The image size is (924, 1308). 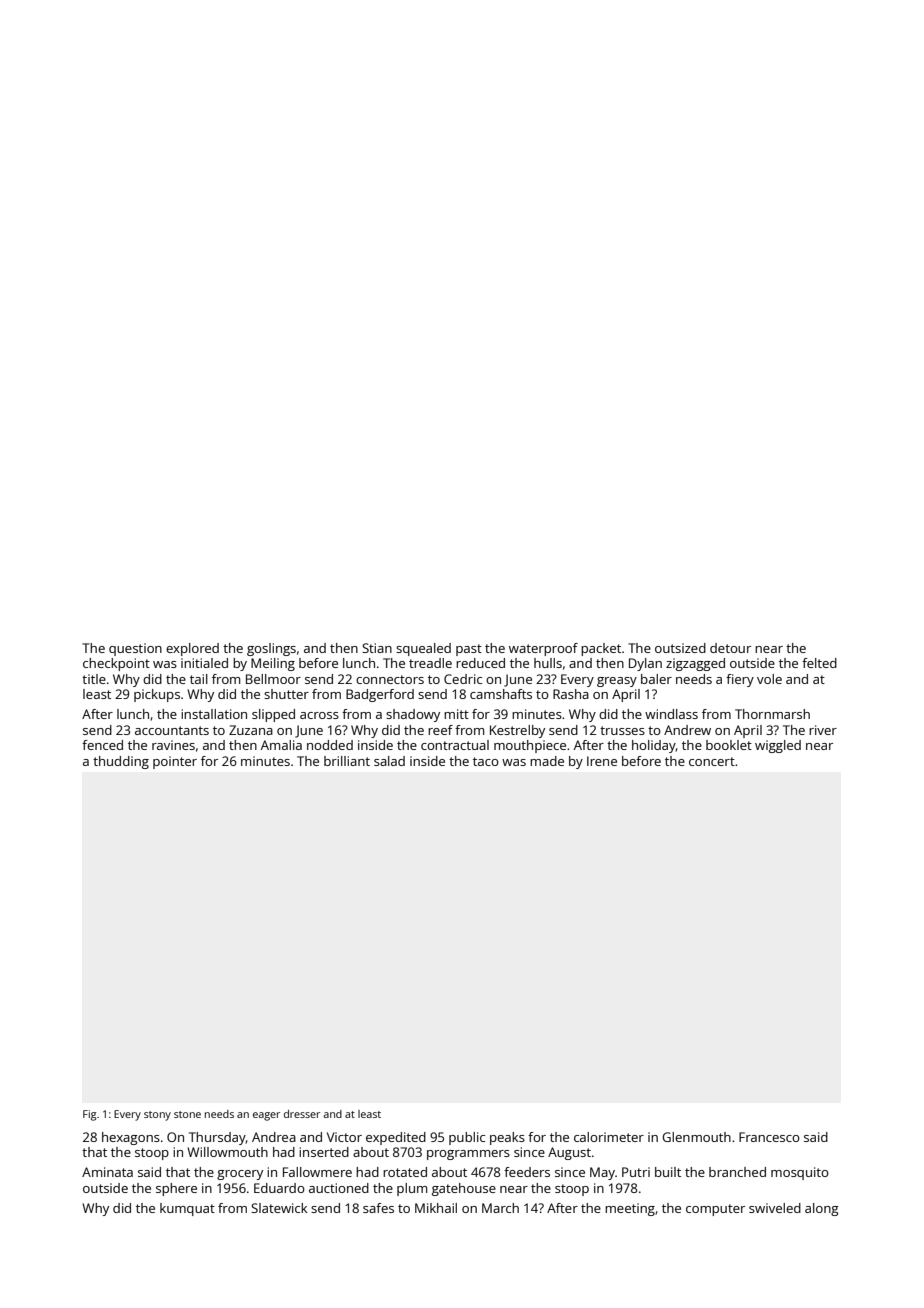 I want to click on eager, so click(x=266, y=1116).
